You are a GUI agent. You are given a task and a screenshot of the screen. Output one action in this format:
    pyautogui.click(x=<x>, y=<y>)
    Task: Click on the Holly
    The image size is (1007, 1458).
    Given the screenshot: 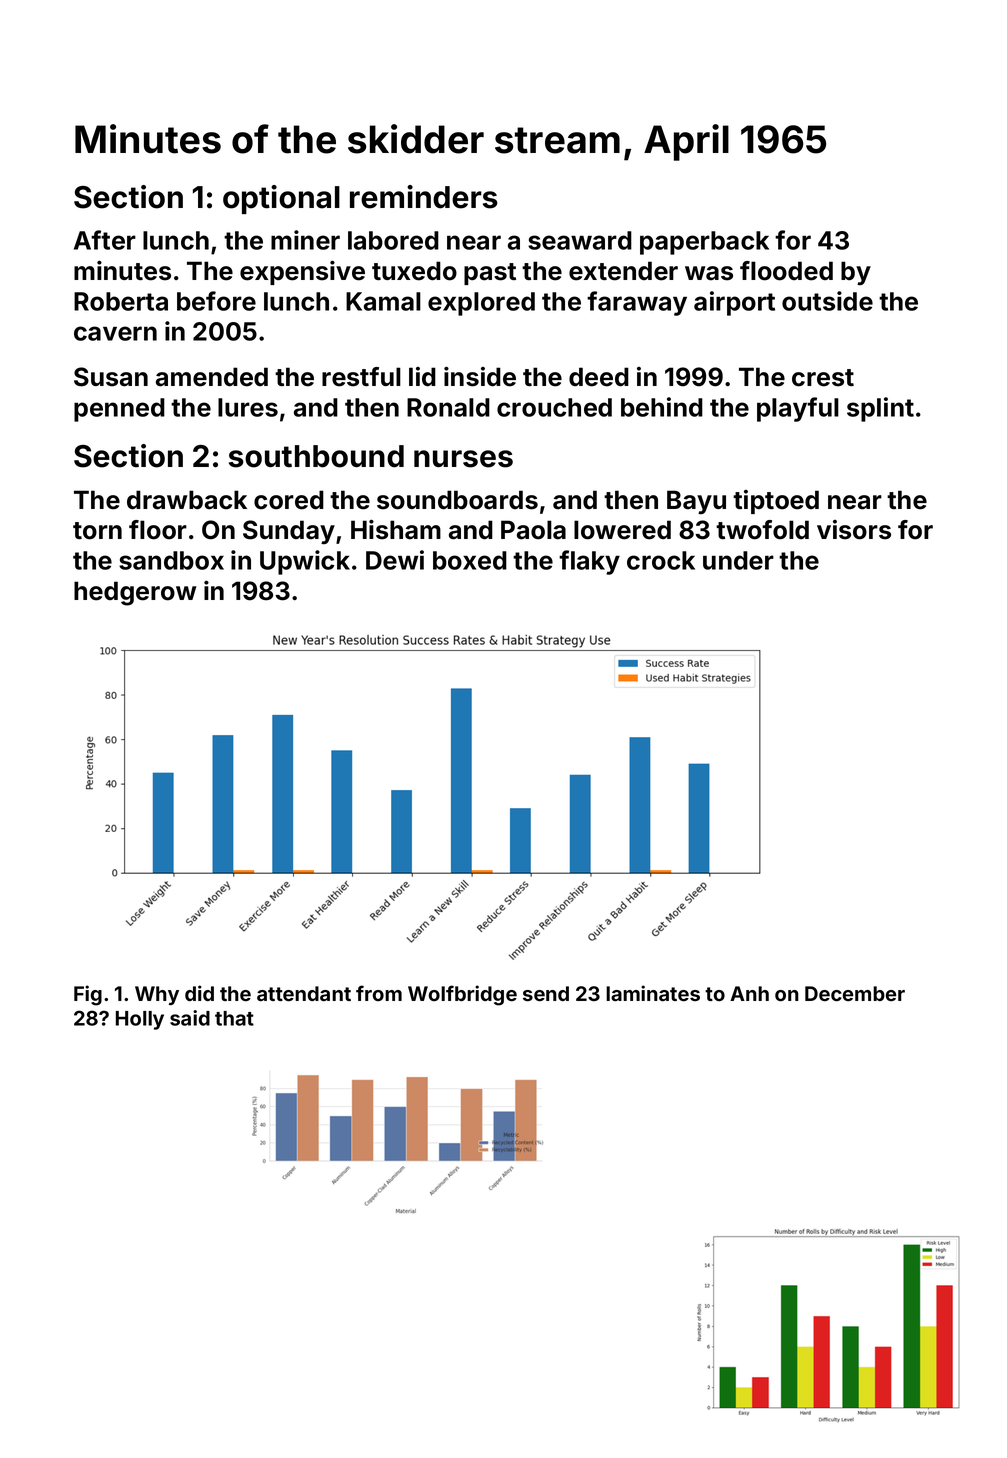 What is the action you would take?
    pyautogui.click(x=140, y=1020)
